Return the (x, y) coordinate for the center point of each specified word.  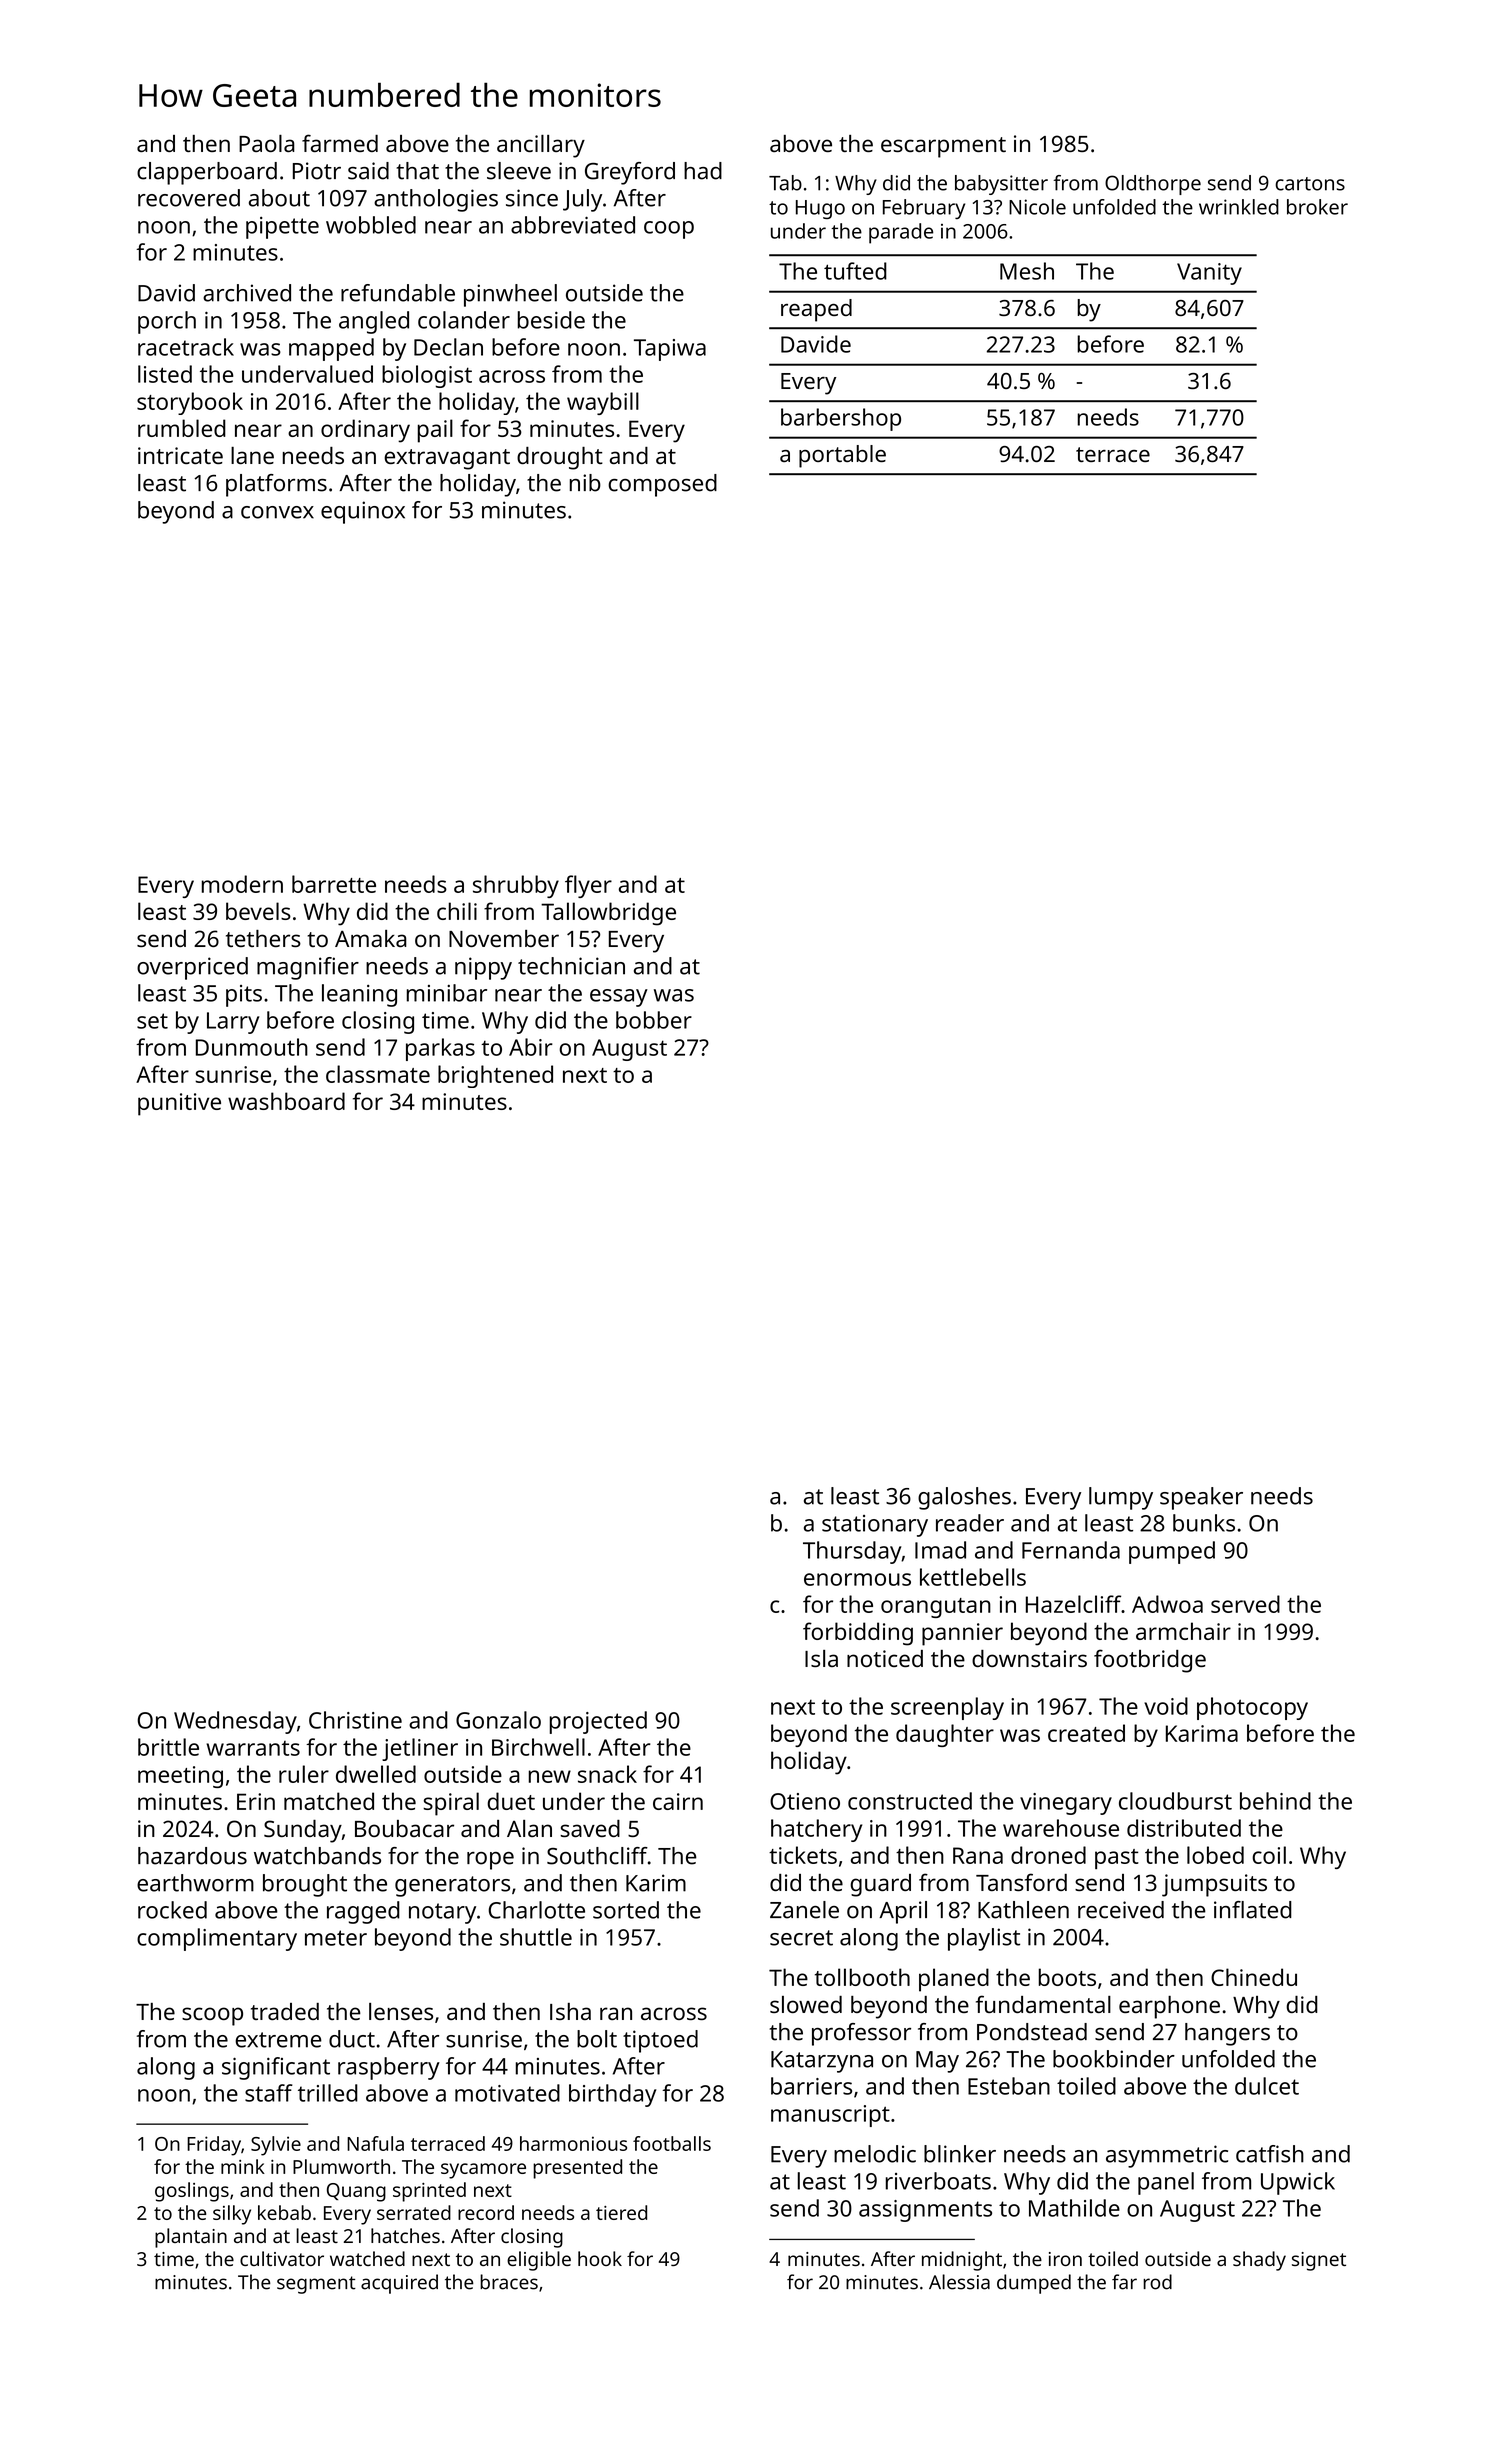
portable (842, 456)
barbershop (841, 419)
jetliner (420, 1749)
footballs (672, 2143)
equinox (363, 512)
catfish (1270, 2154)
